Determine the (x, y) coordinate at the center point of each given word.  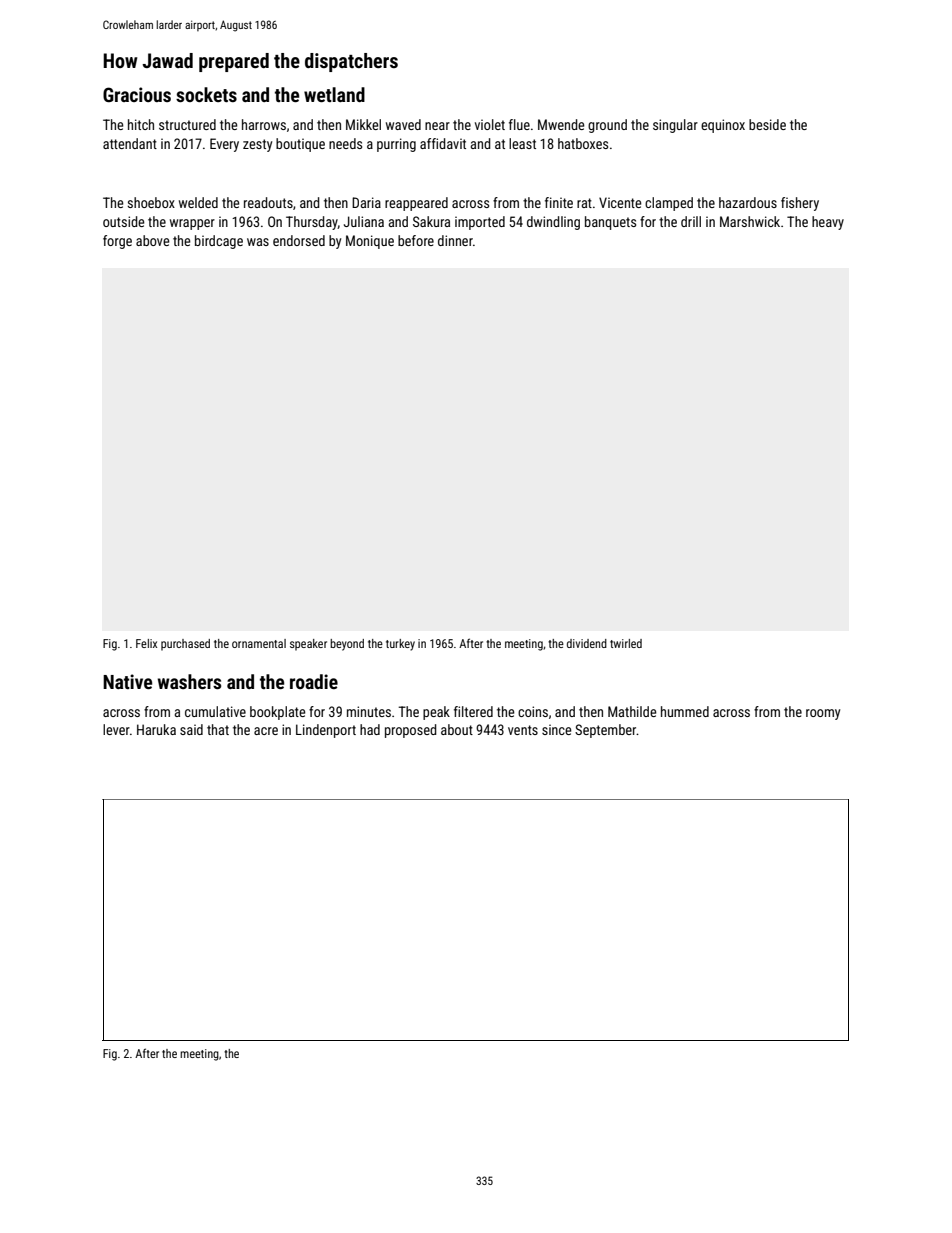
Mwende (561, 124)
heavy (828, 223)
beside (767, 124)
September (605, 731)
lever (116, 729)
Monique (370, 242)
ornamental (259, 643)
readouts (268, 202)
